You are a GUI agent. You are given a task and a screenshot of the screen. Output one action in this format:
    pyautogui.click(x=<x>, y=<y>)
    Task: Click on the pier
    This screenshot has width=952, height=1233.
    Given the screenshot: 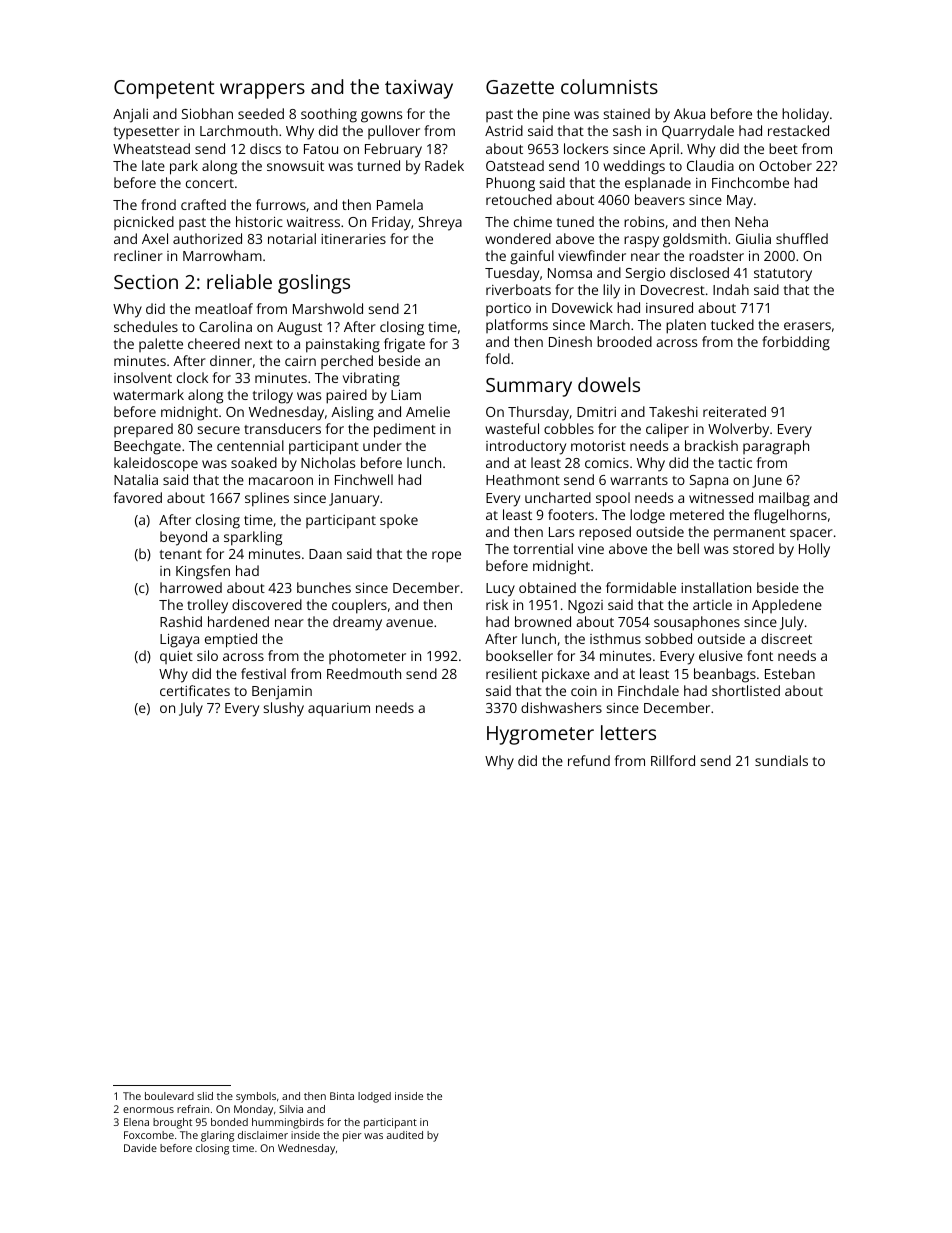 What is the action you would take?
    pyautogui.click(x=352, y=1136)
